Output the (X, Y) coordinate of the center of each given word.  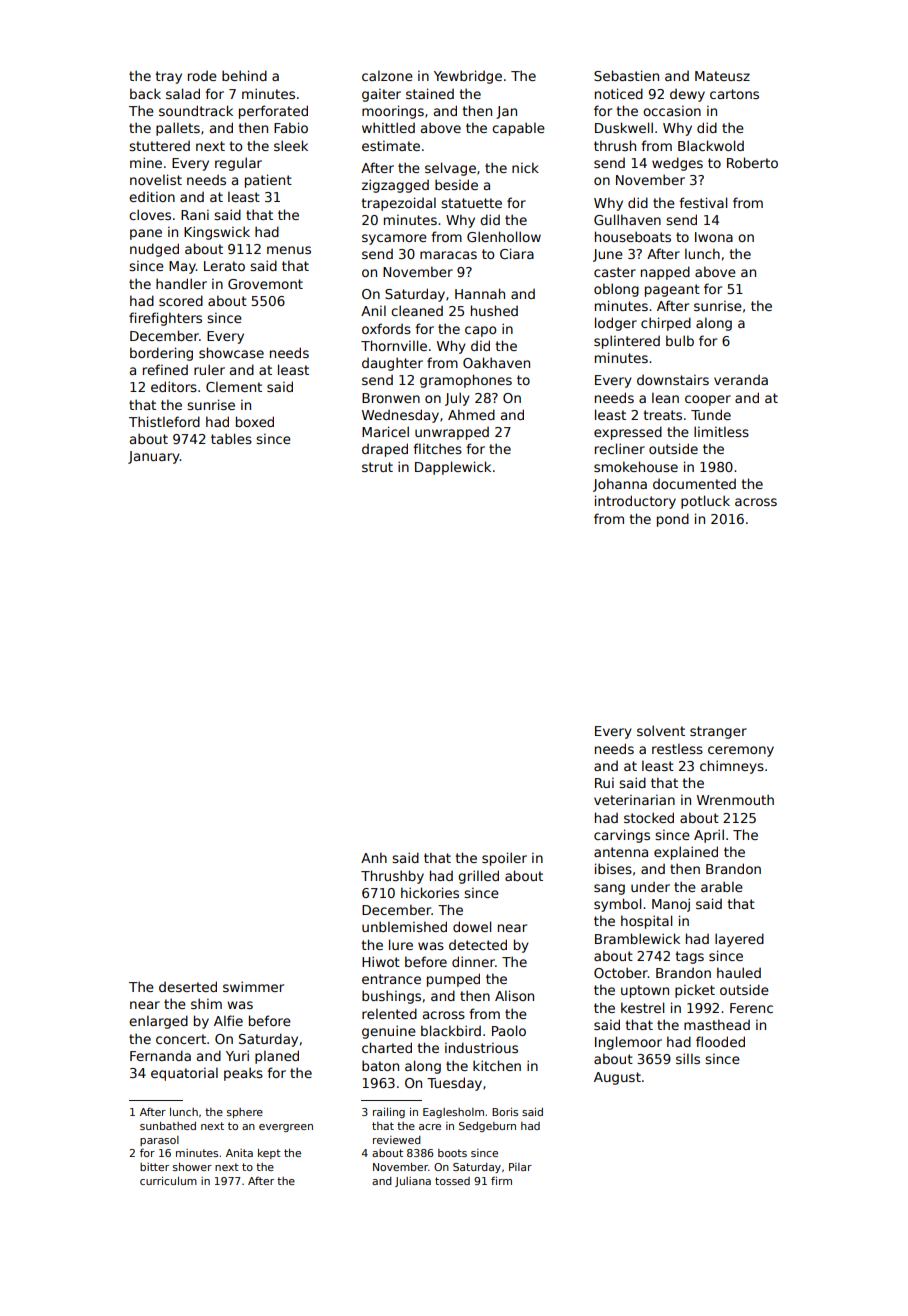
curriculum (168, 1181)
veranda (741, 380)
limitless (721, 431)
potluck (705, 502)
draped (385, 450)
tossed (452, 1181)
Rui (604, 782)
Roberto (752, 162)
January (154, 457)
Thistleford (164, 421)
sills (688, 1058)
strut (377, 467)
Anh (374, 857)
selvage (450, 169)
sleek (291, 145)
